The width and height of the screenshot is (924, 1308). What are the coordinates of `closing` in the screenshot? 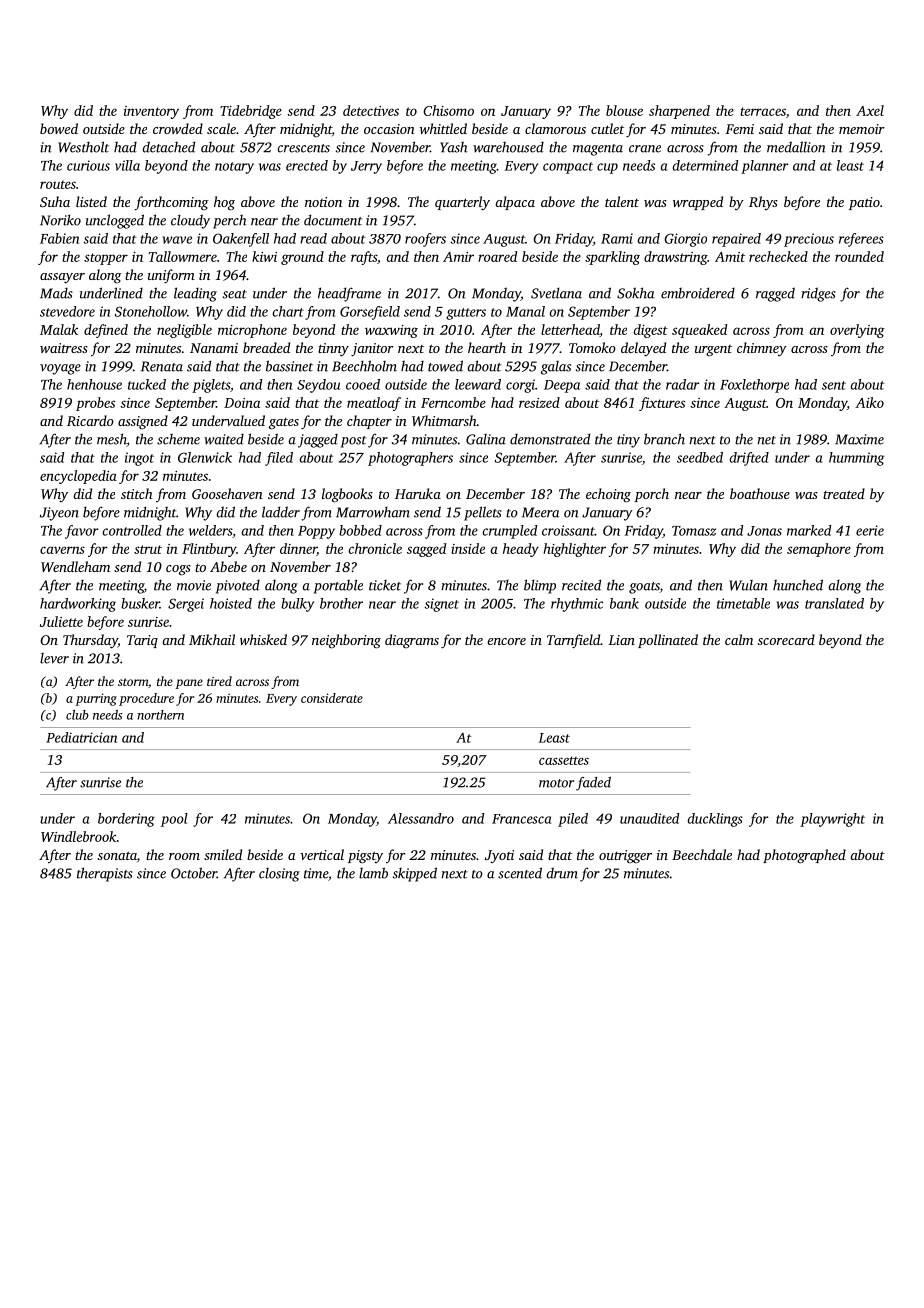 It's located at (279, 875).
